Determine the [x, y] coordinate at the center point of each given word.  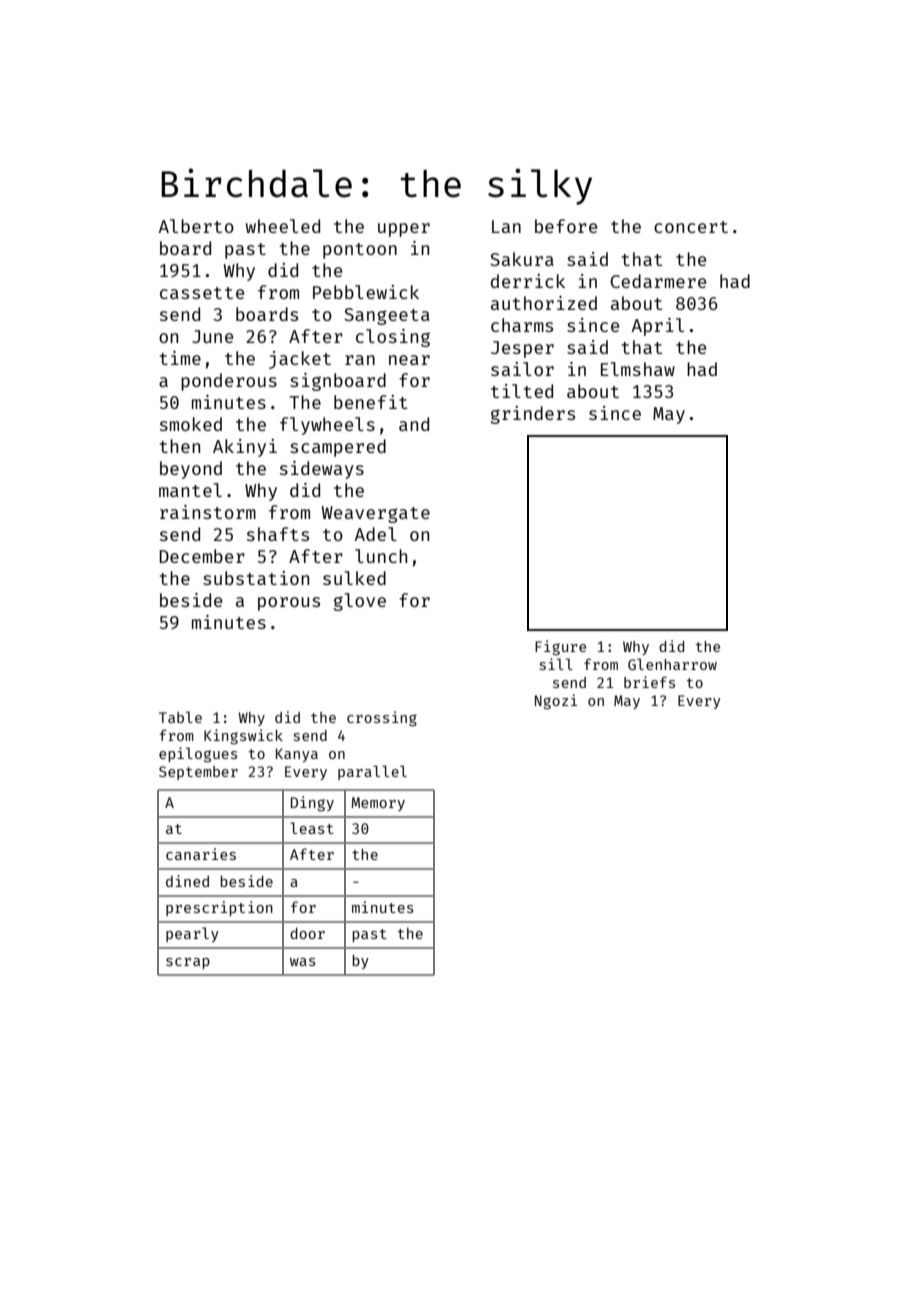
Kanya [297, 755]
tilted [522, 391]
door [307, 933]
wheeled [283, 226]
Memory [378, 804]
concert [691, 227]
